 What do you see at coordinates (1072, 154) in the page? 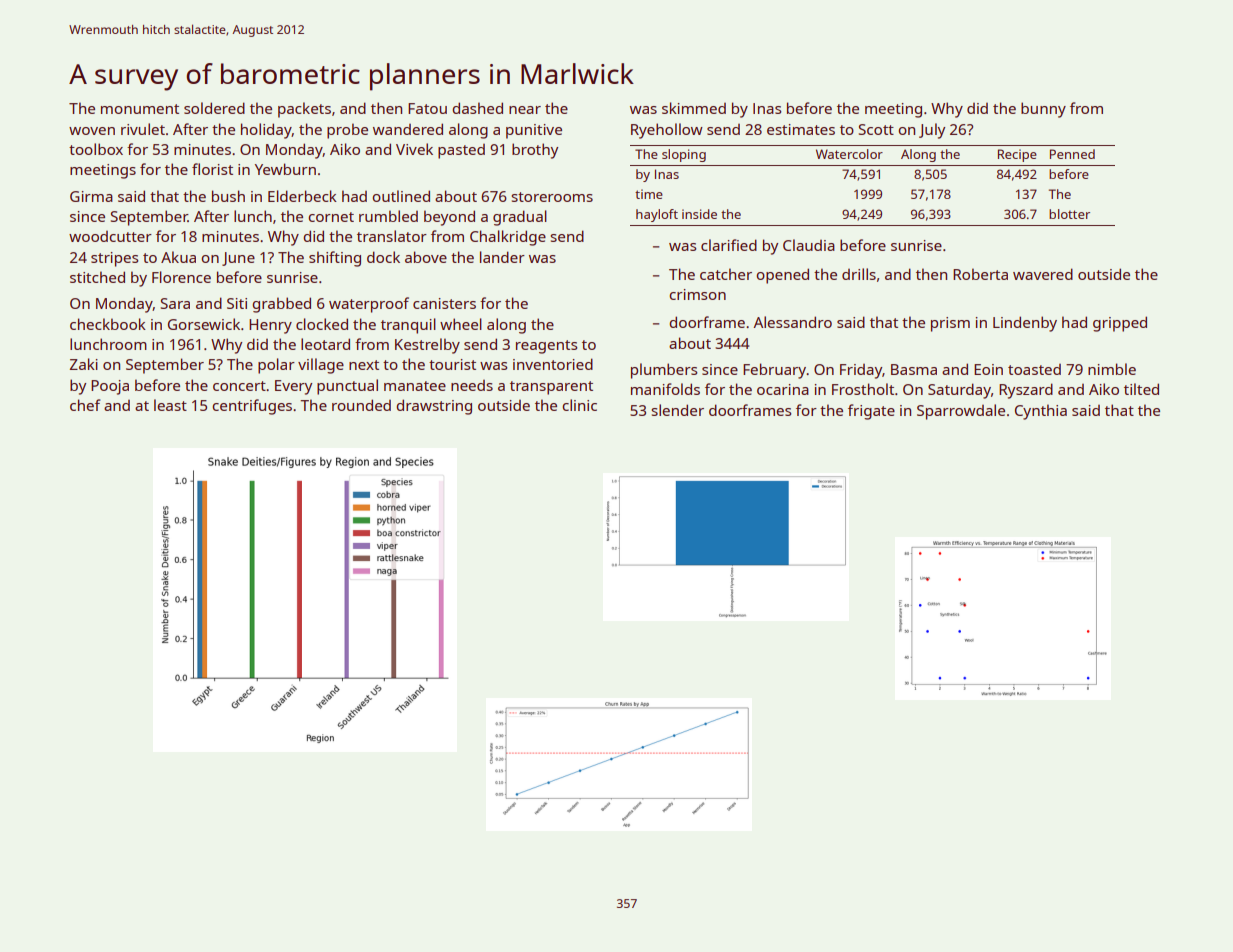
I see `Penned` at bounding box center [1072, 154].
